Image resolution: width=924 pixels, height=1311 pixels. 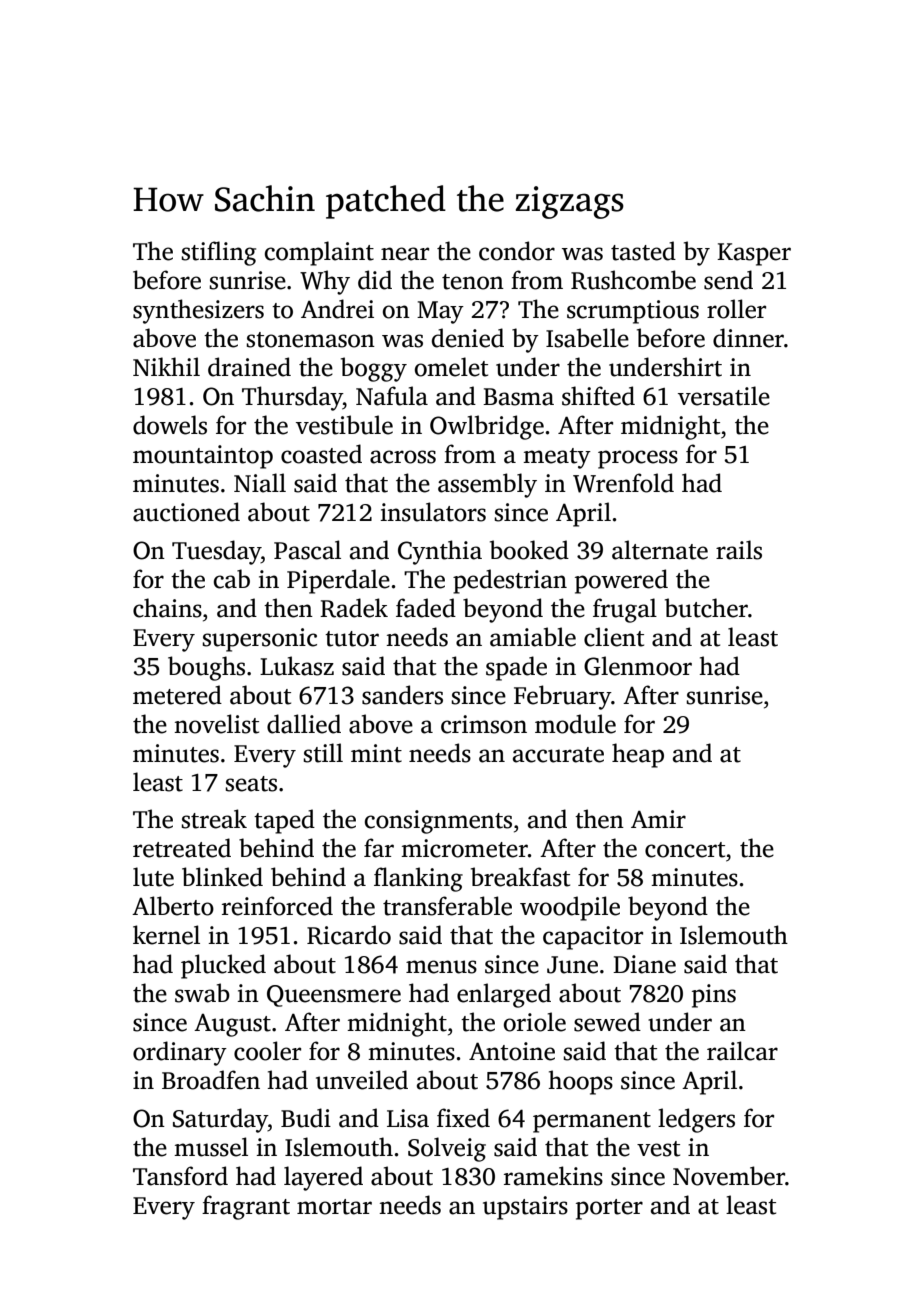 What do you see at coordinates (223, 966) in the document?
I see `plucked` at bounding box center [223, 966].
